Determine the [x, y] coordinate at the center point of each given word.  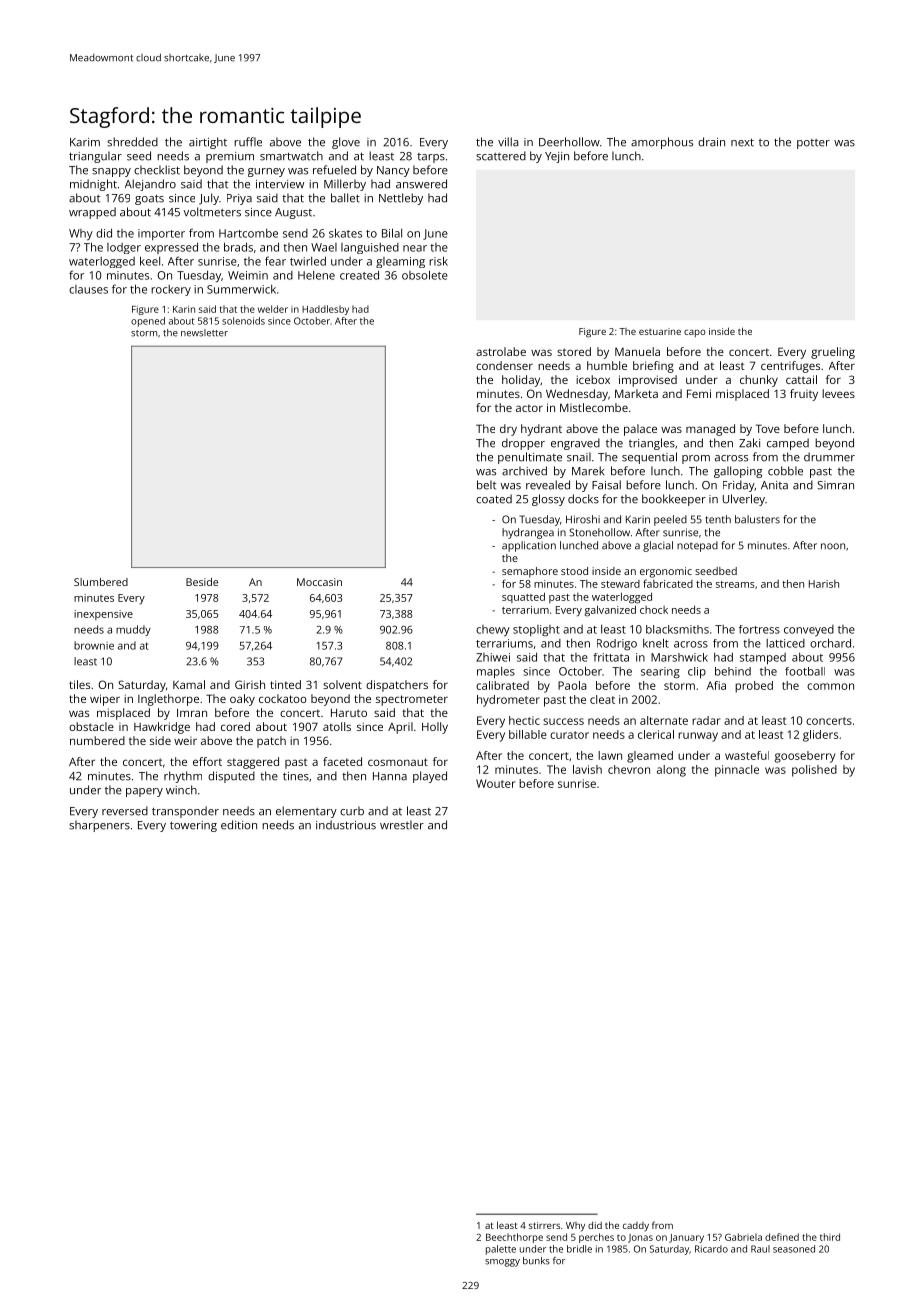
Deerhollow [569, 142]
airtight [208, 143]
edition [239, 825]
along [671, 771]
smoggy [502, 1263]
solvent [342, 684]
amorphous [662, 143]
